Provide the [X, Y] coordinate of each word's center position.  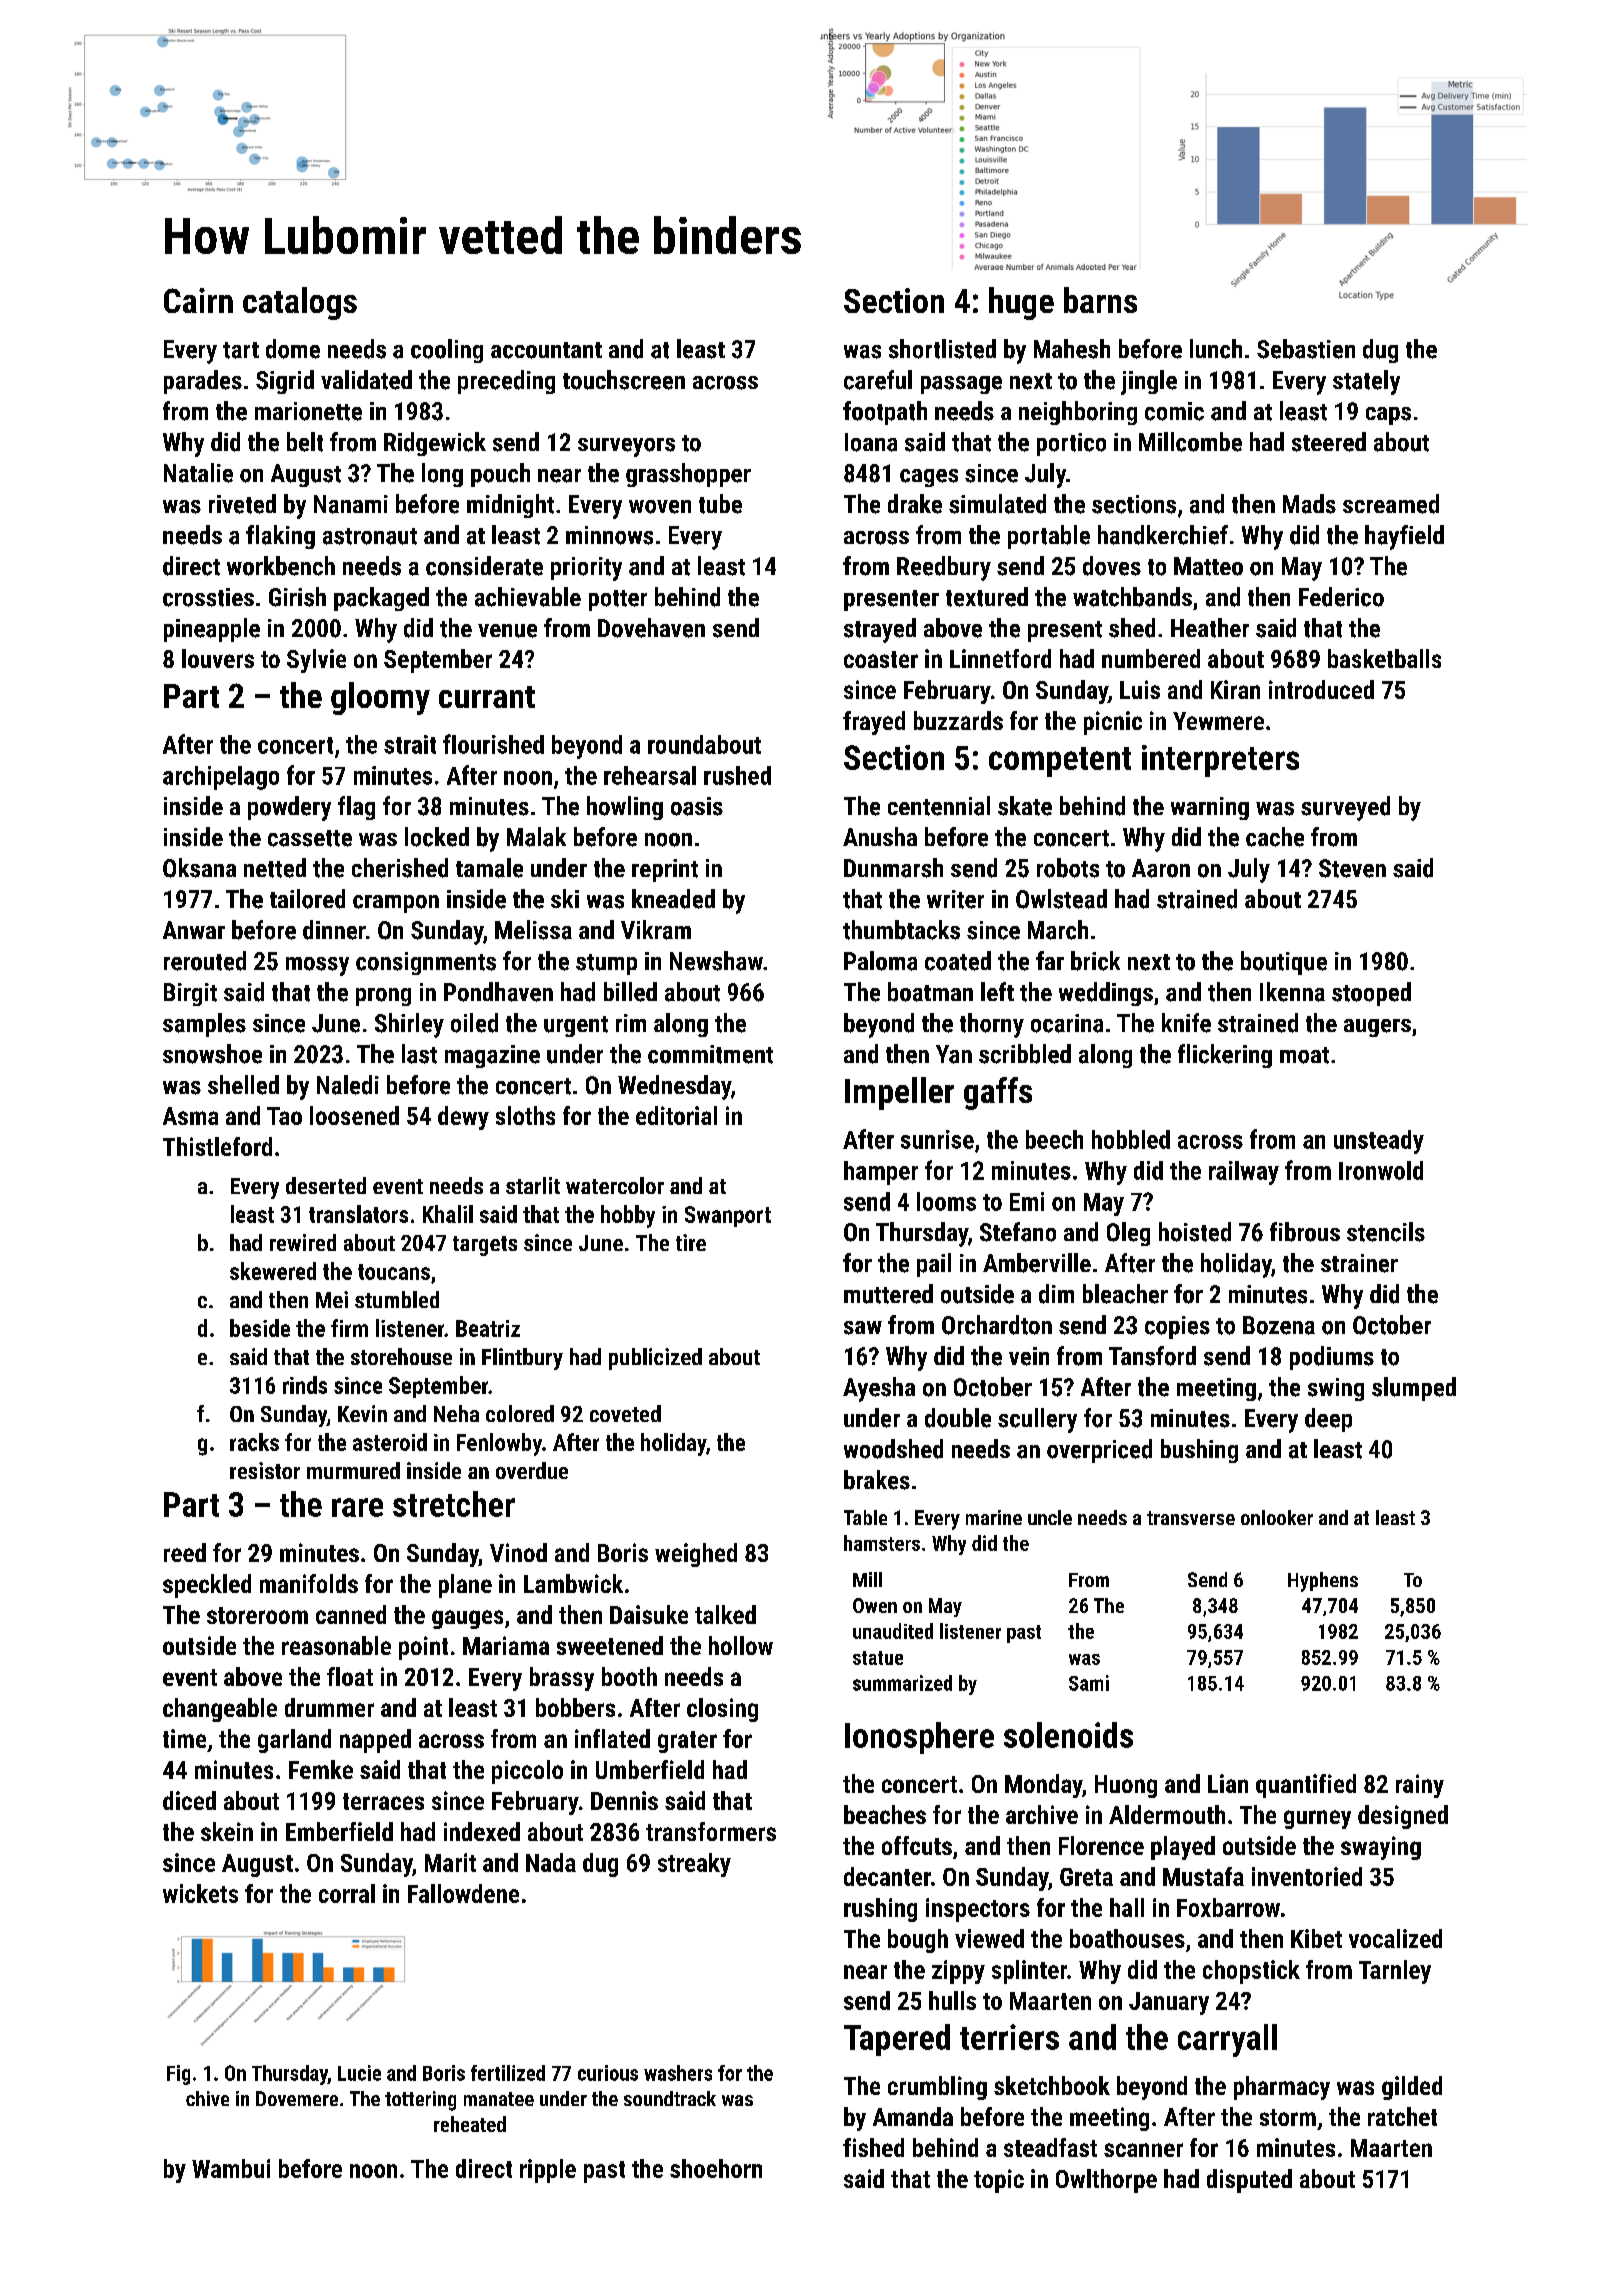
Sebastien [1306, 349]
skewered [273, 1271]
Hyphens [1323, 1582]
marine [994, 1517]
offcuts [917, 1845]
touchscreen [624, 380]
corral [347, 1893]
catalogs [300, 303]
